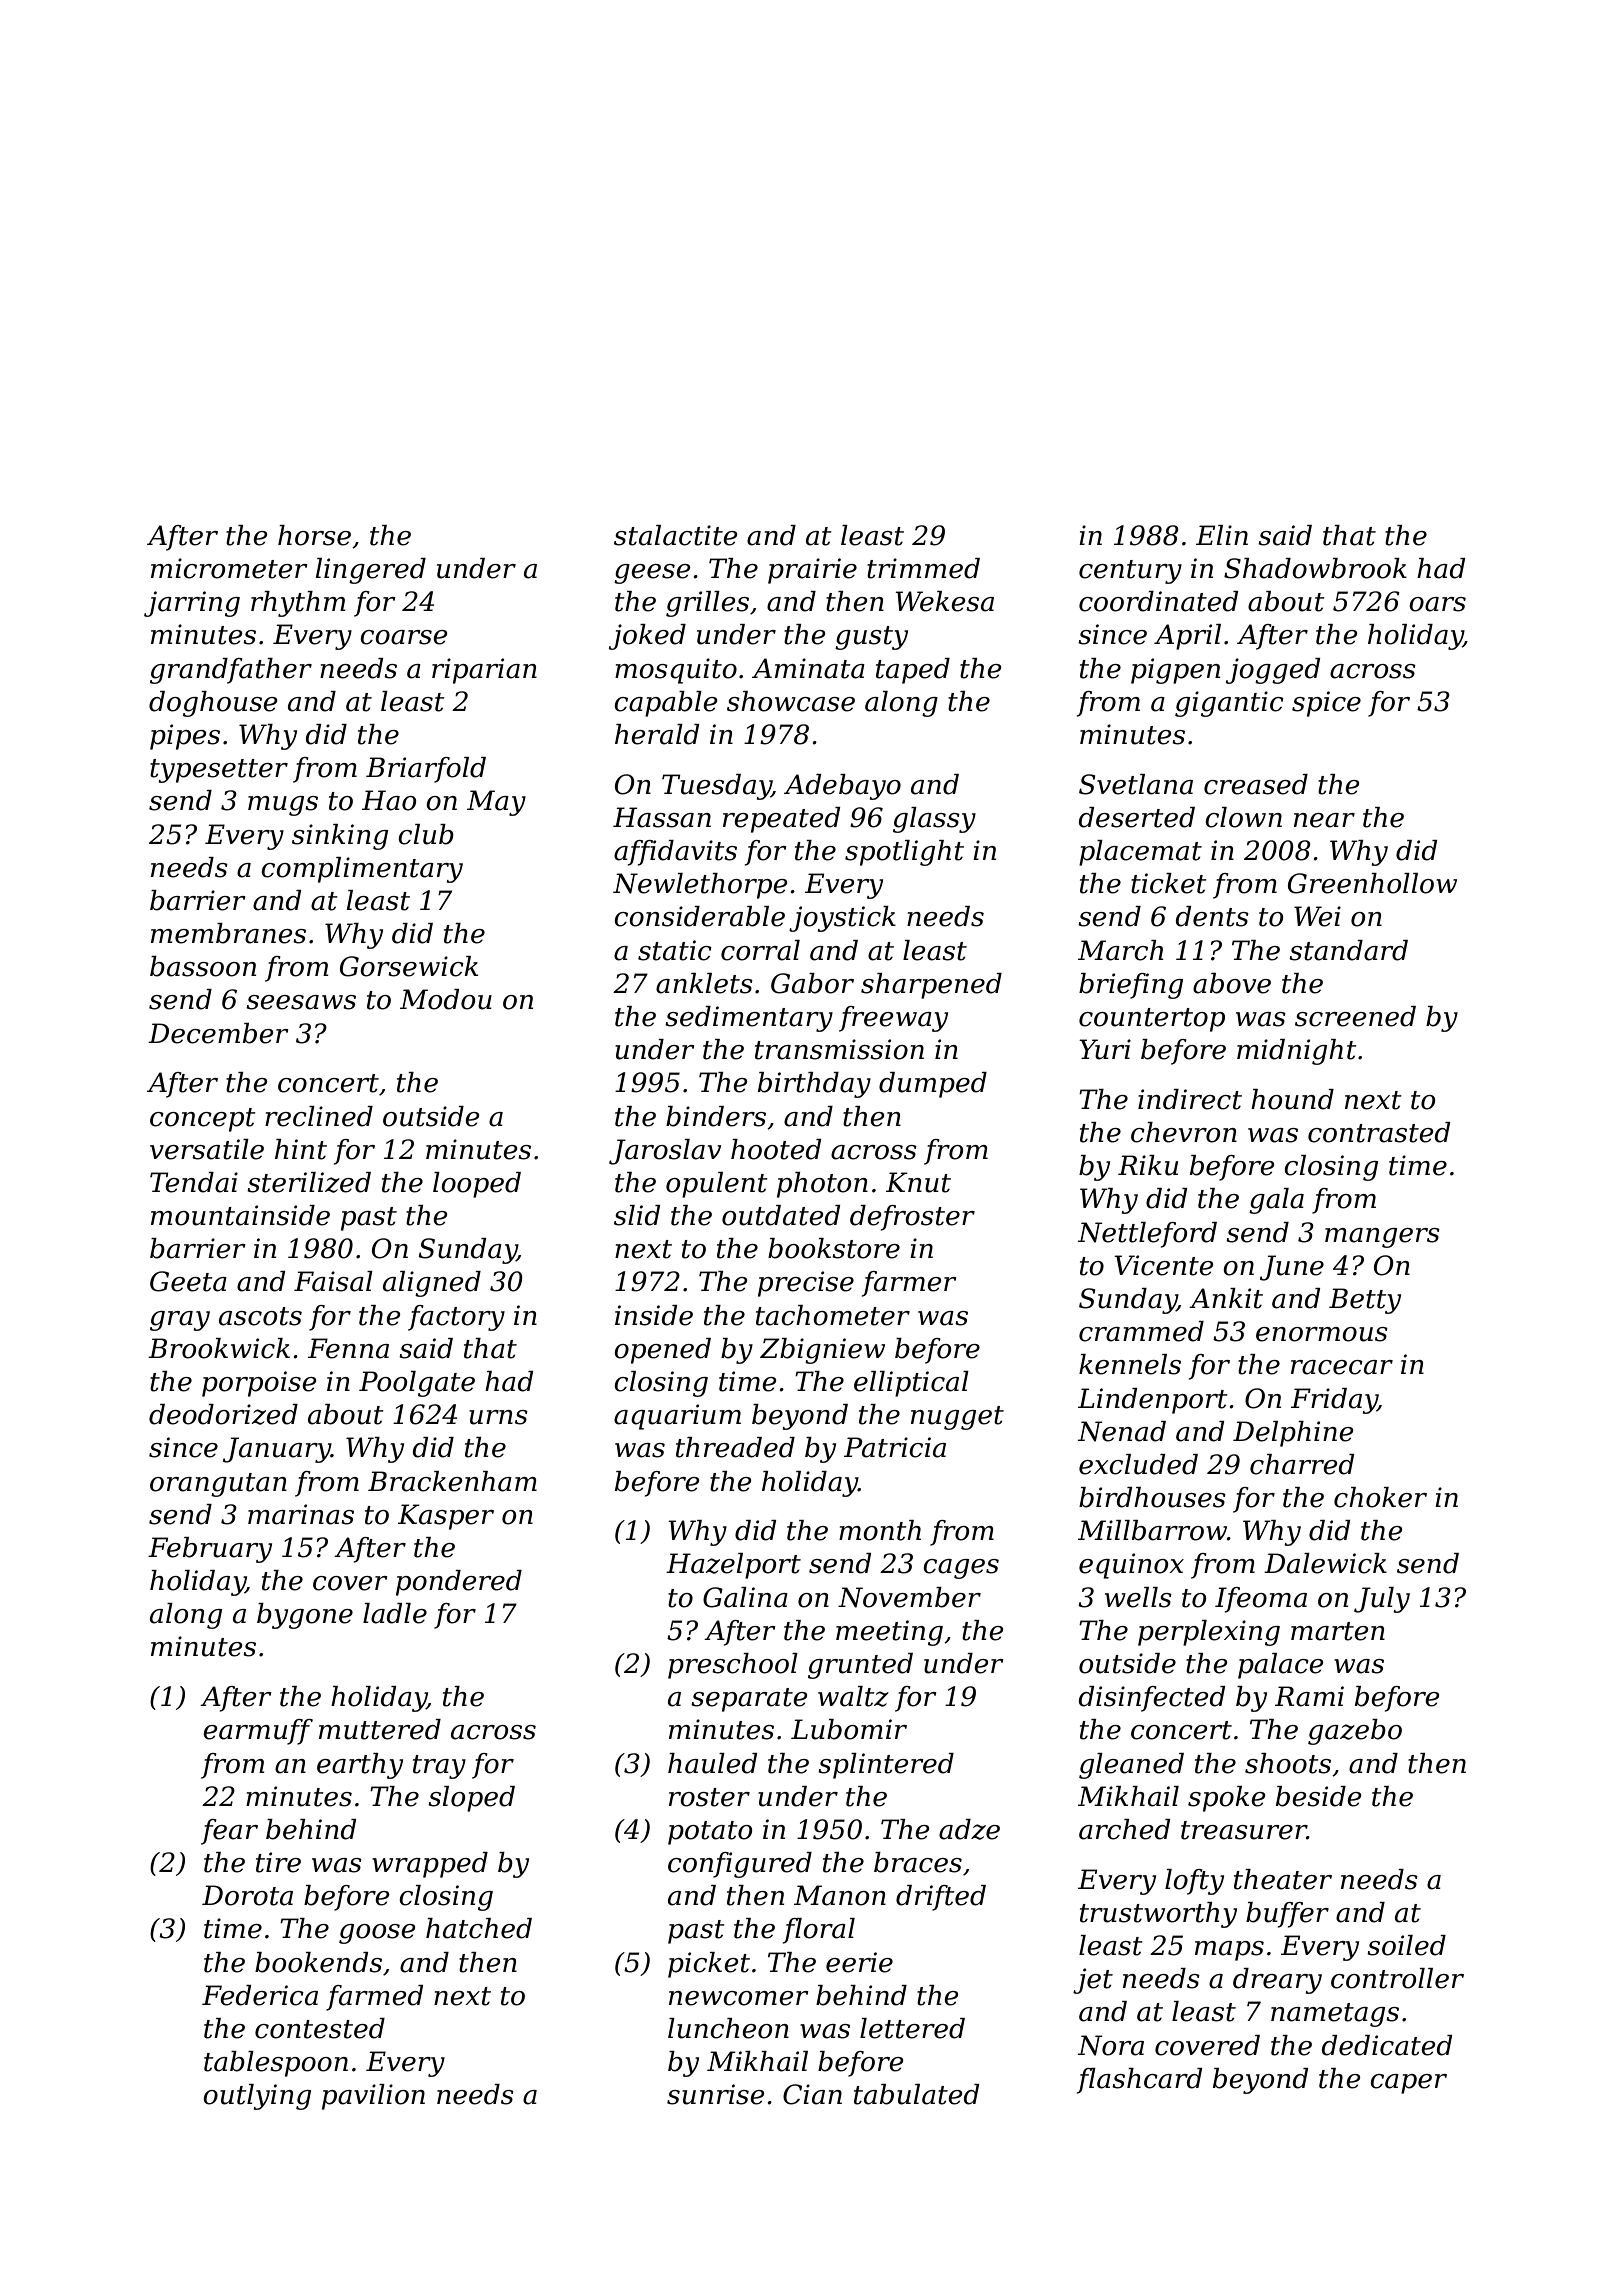 The height and width of the screenshot is (2292, 1620). Describe the element at coordinates (319, 1116) in the screenshot. I see `reclined` at that location.
